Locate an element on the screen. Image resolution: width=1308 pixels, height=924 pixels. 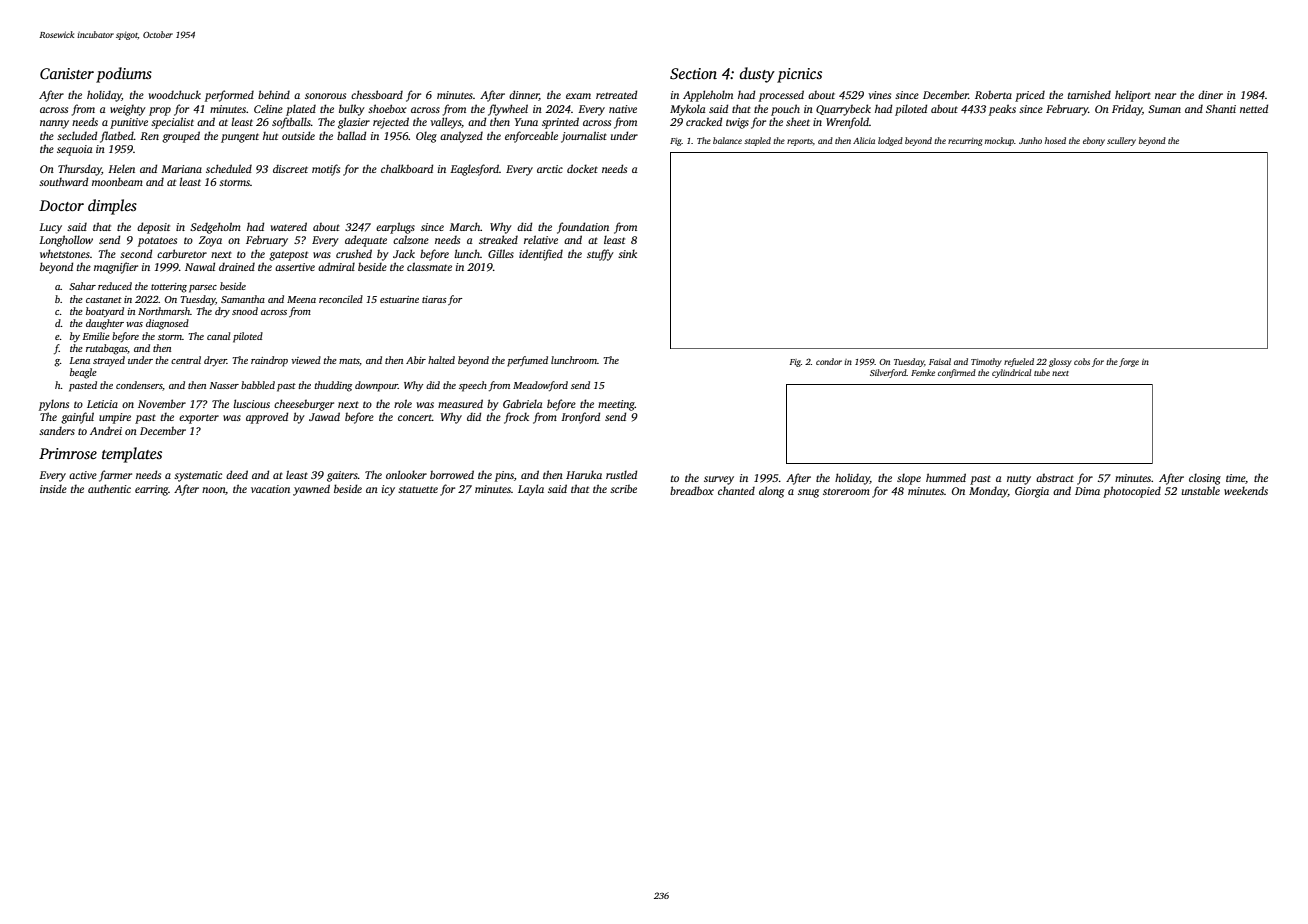
Roberta is located at coordinates (993, 94).
